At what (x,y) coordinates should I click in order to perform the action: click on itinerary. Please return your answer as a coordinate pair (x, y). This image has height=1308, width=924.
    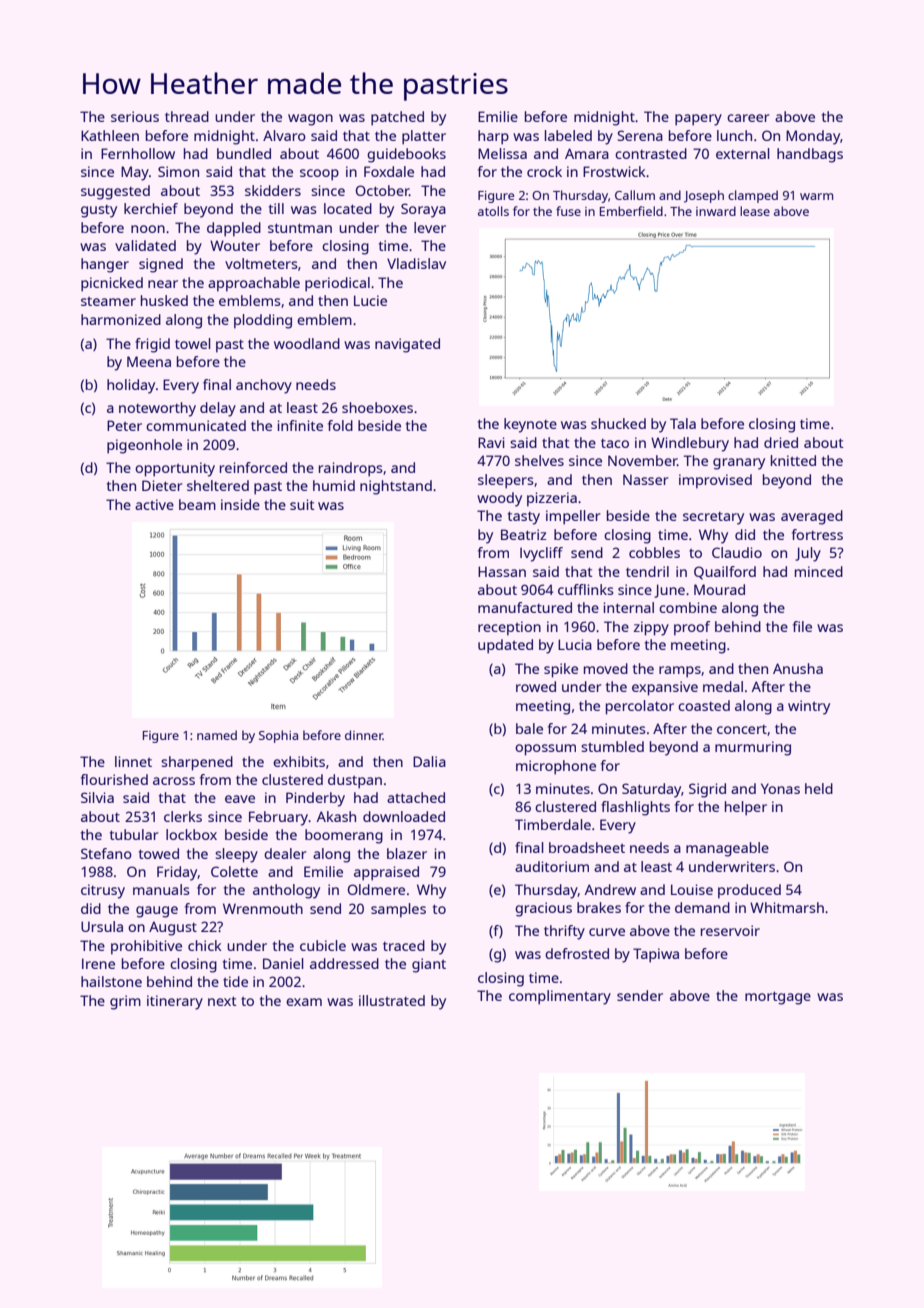
    Looking at the image, I should click on (175, 1002).
